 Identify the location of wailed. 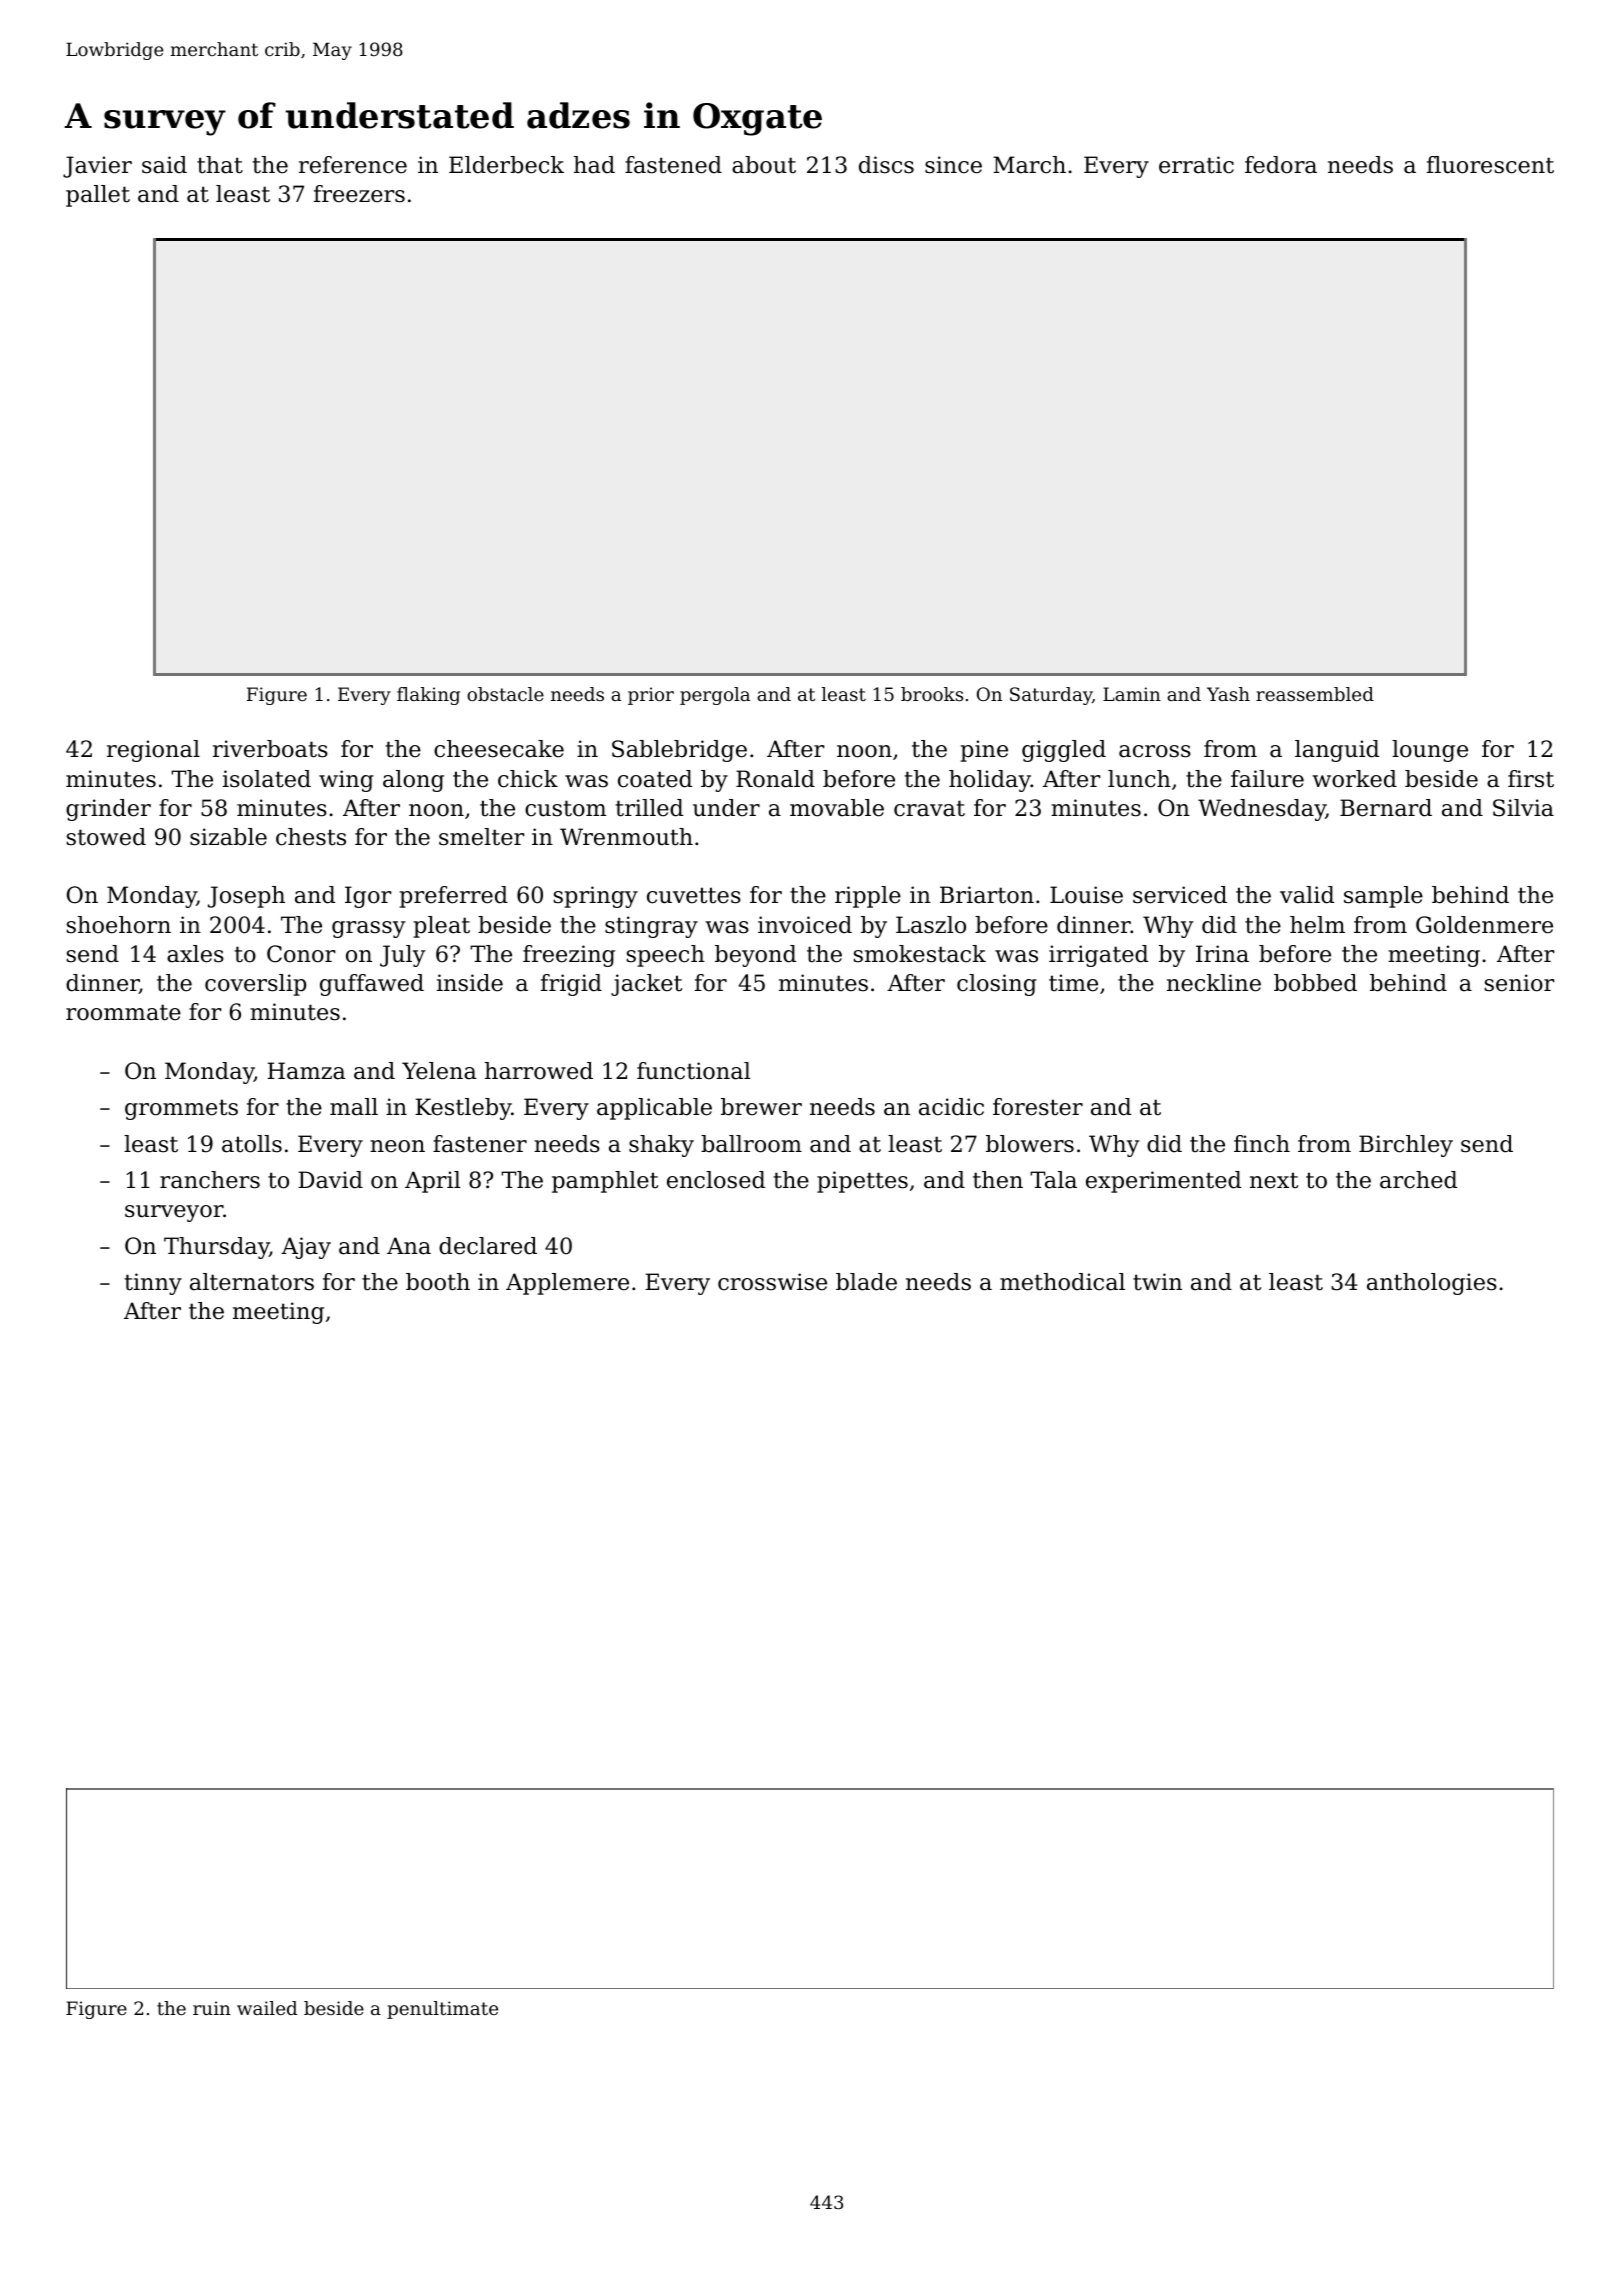
(267, 2008).
